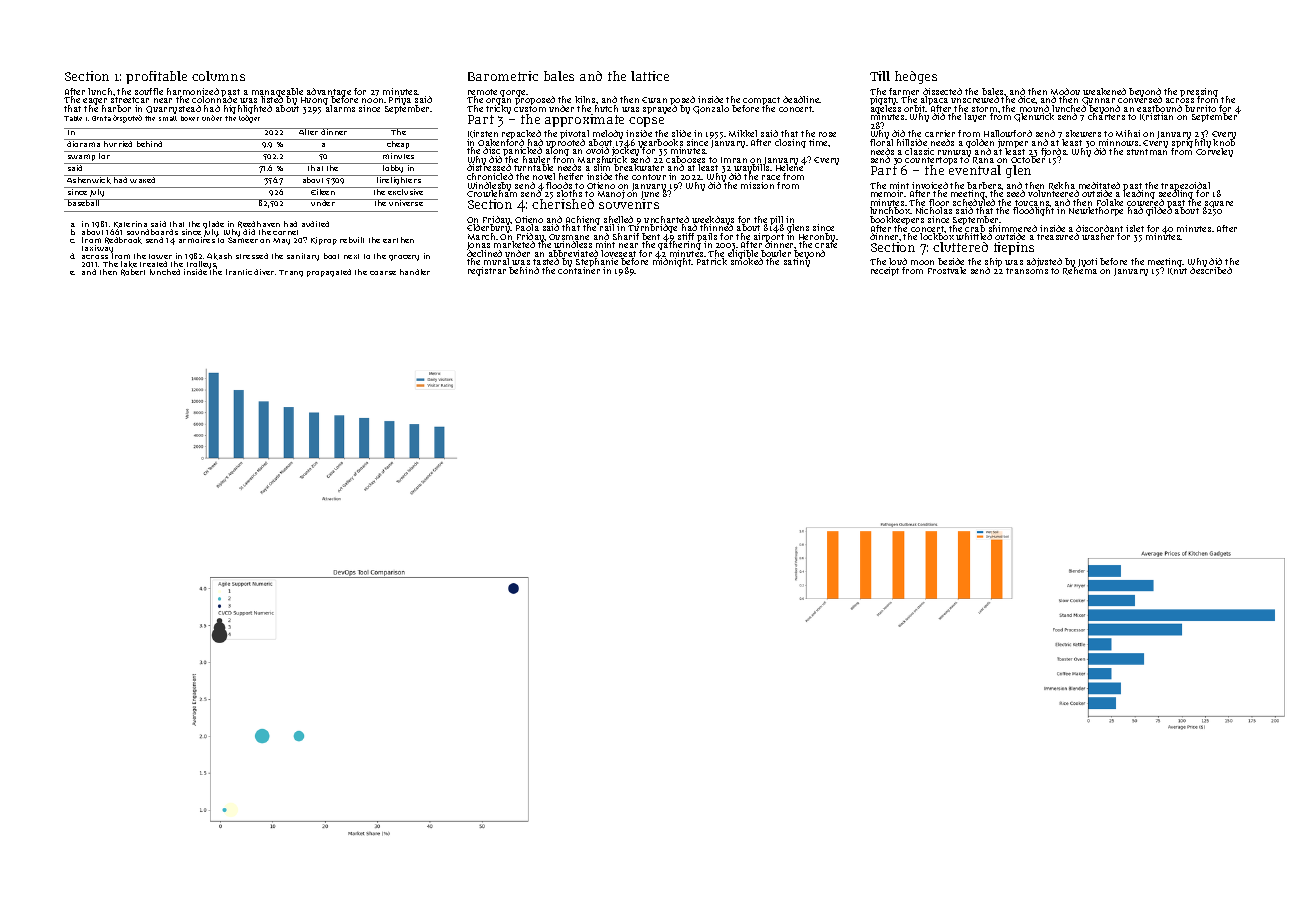 The height and width of the screenshot is (924, 1308). What do you see at coordinates (776, 220) in the screenshot?
I see `pill` at bounding box center [776, 220].
